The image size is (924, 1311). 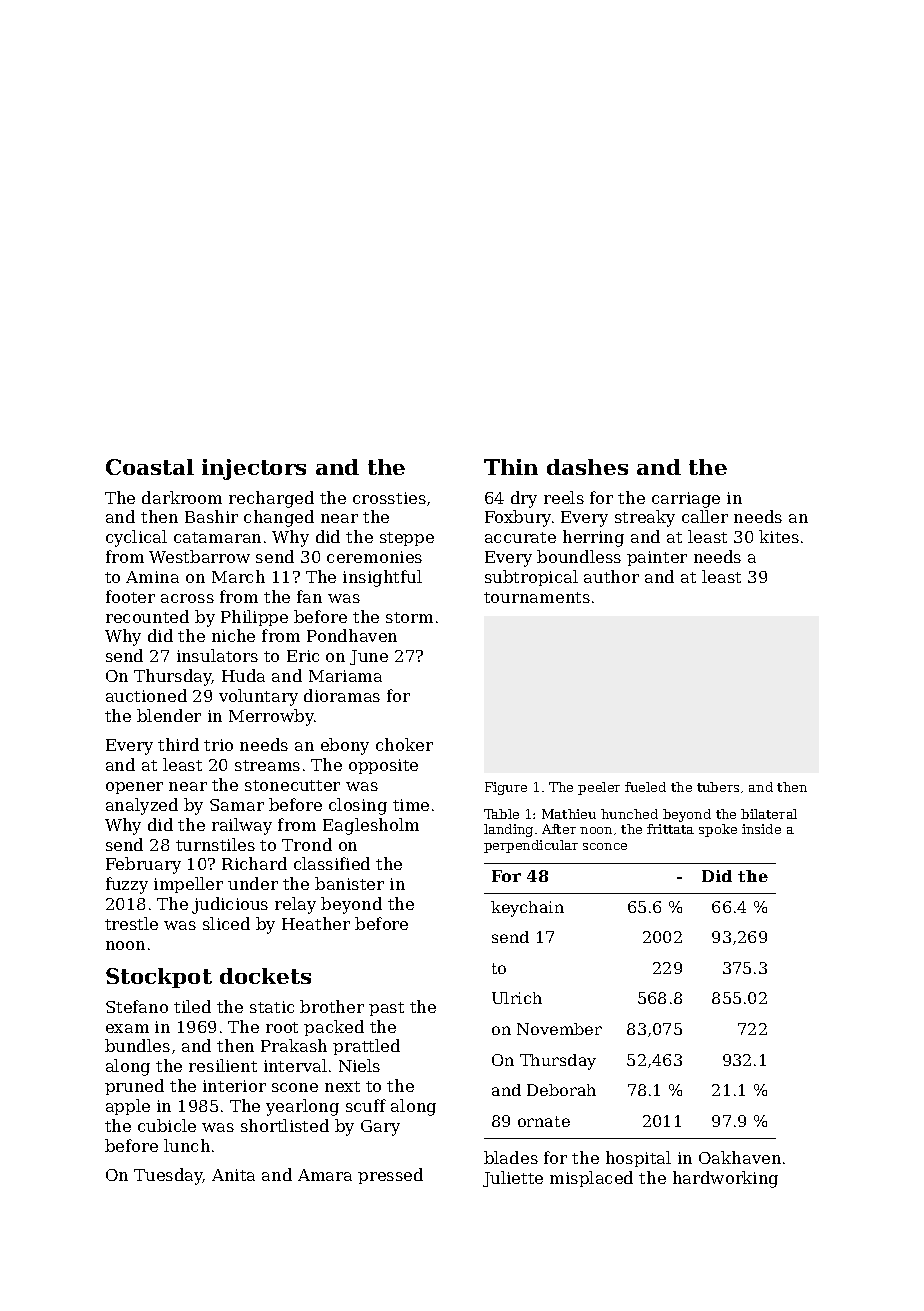 I want to click on dockets, so click(x=265, y=976).
